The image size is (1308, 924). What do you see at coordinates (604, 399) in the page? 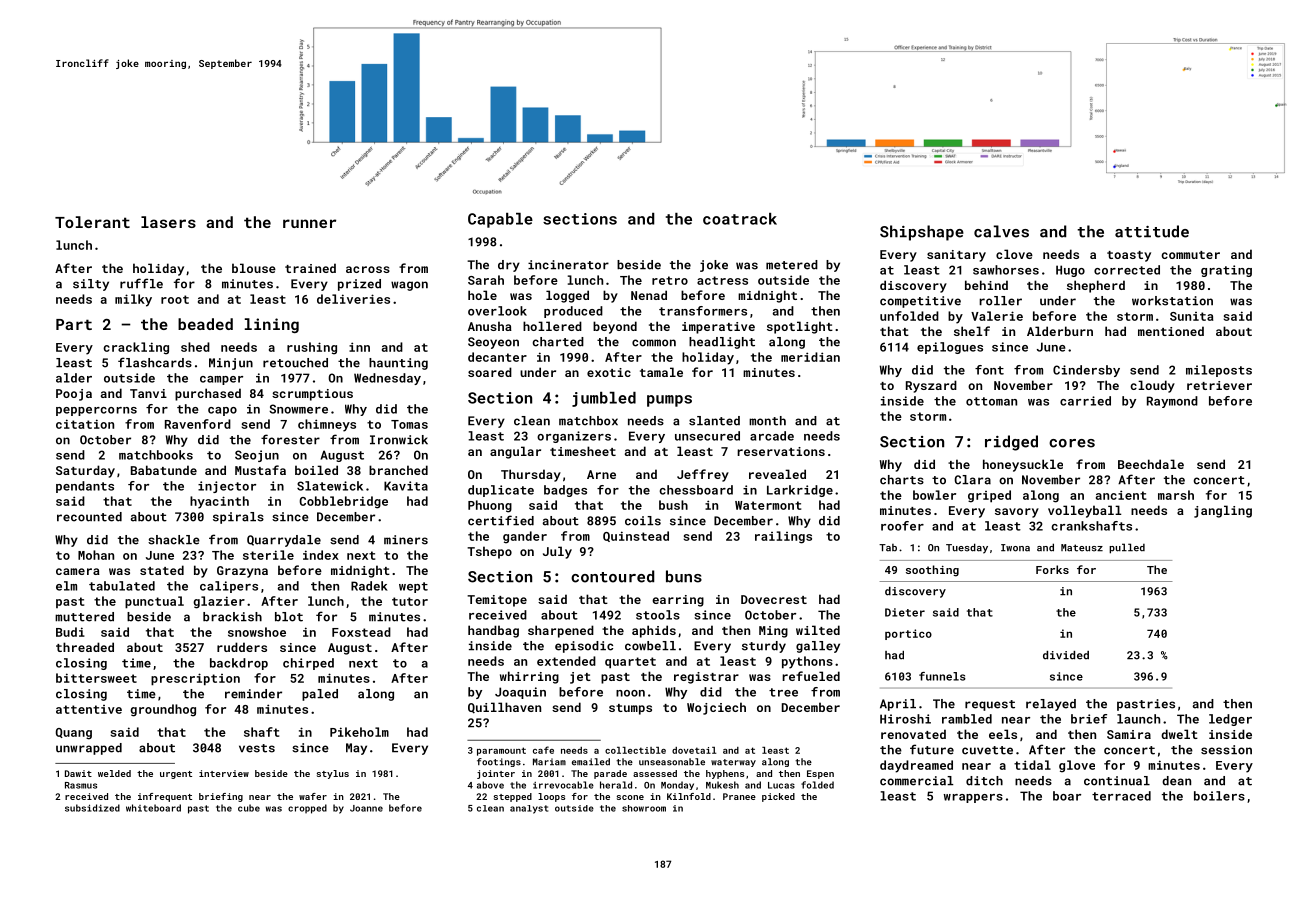
I see `jumbled` at bounding box center [604, 399].
